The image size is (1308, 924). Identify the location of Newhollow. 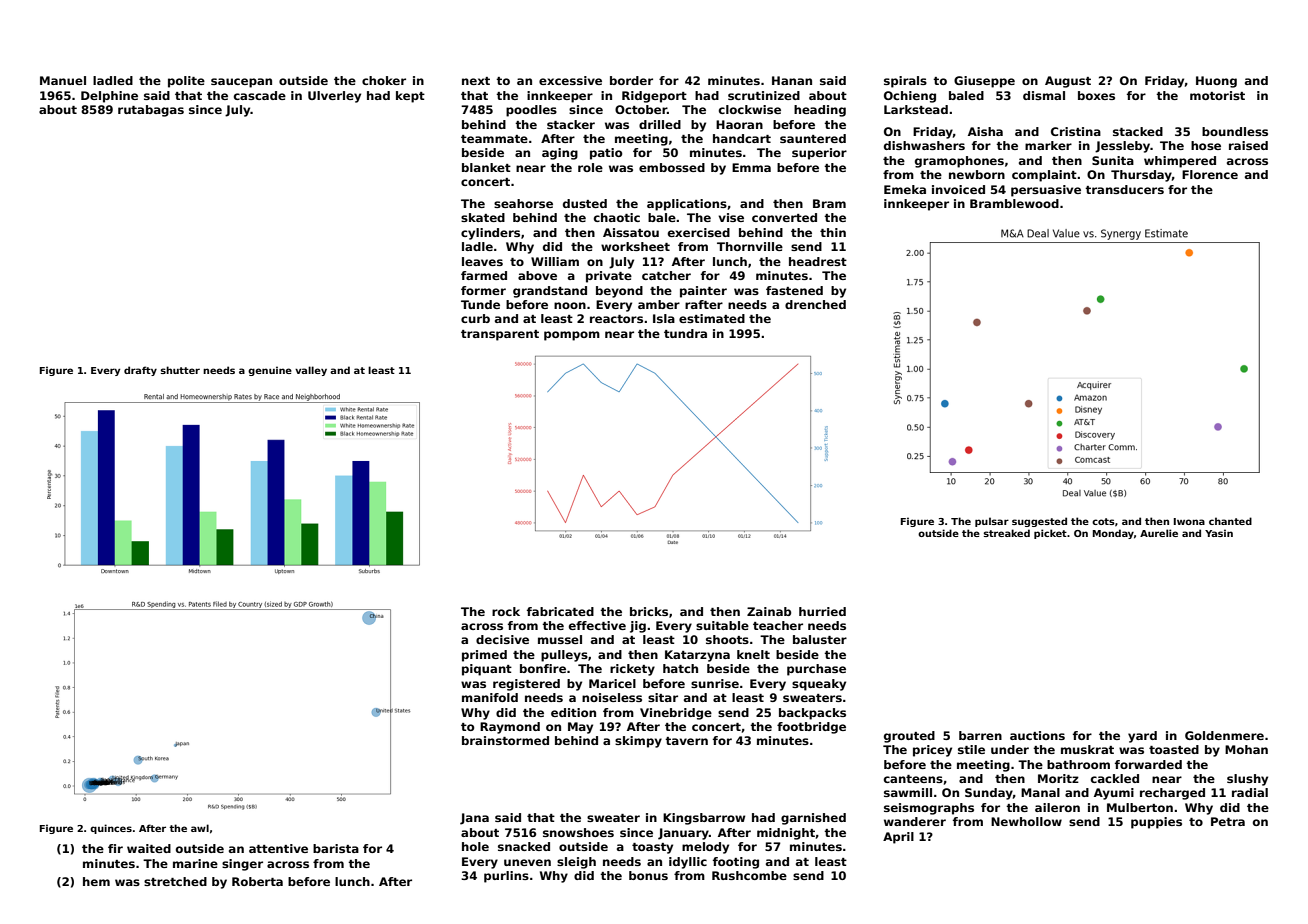
(1026, 821).
